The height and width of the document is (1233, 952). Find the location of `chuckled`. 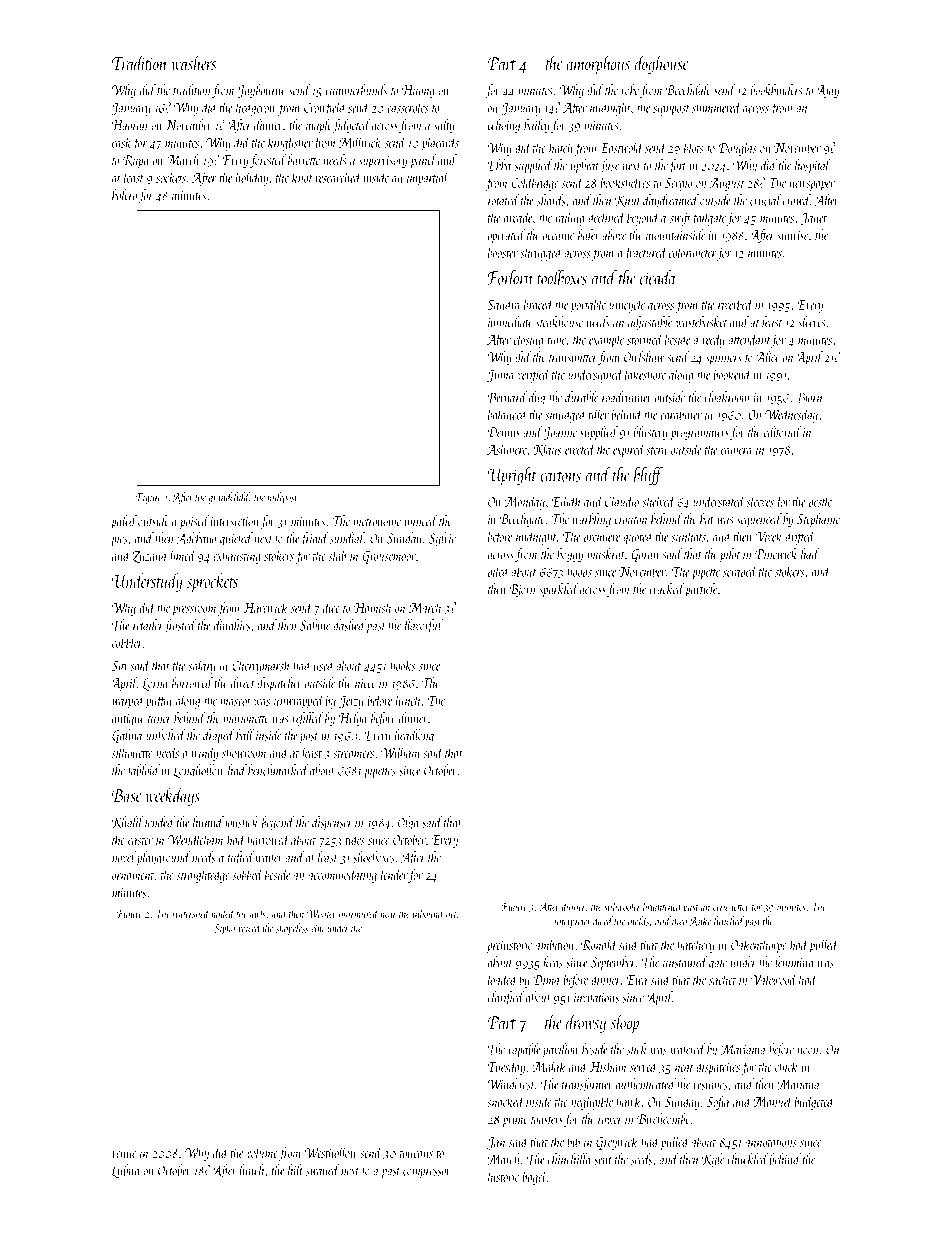

chuckled is located at coordinates (747, 1159).
